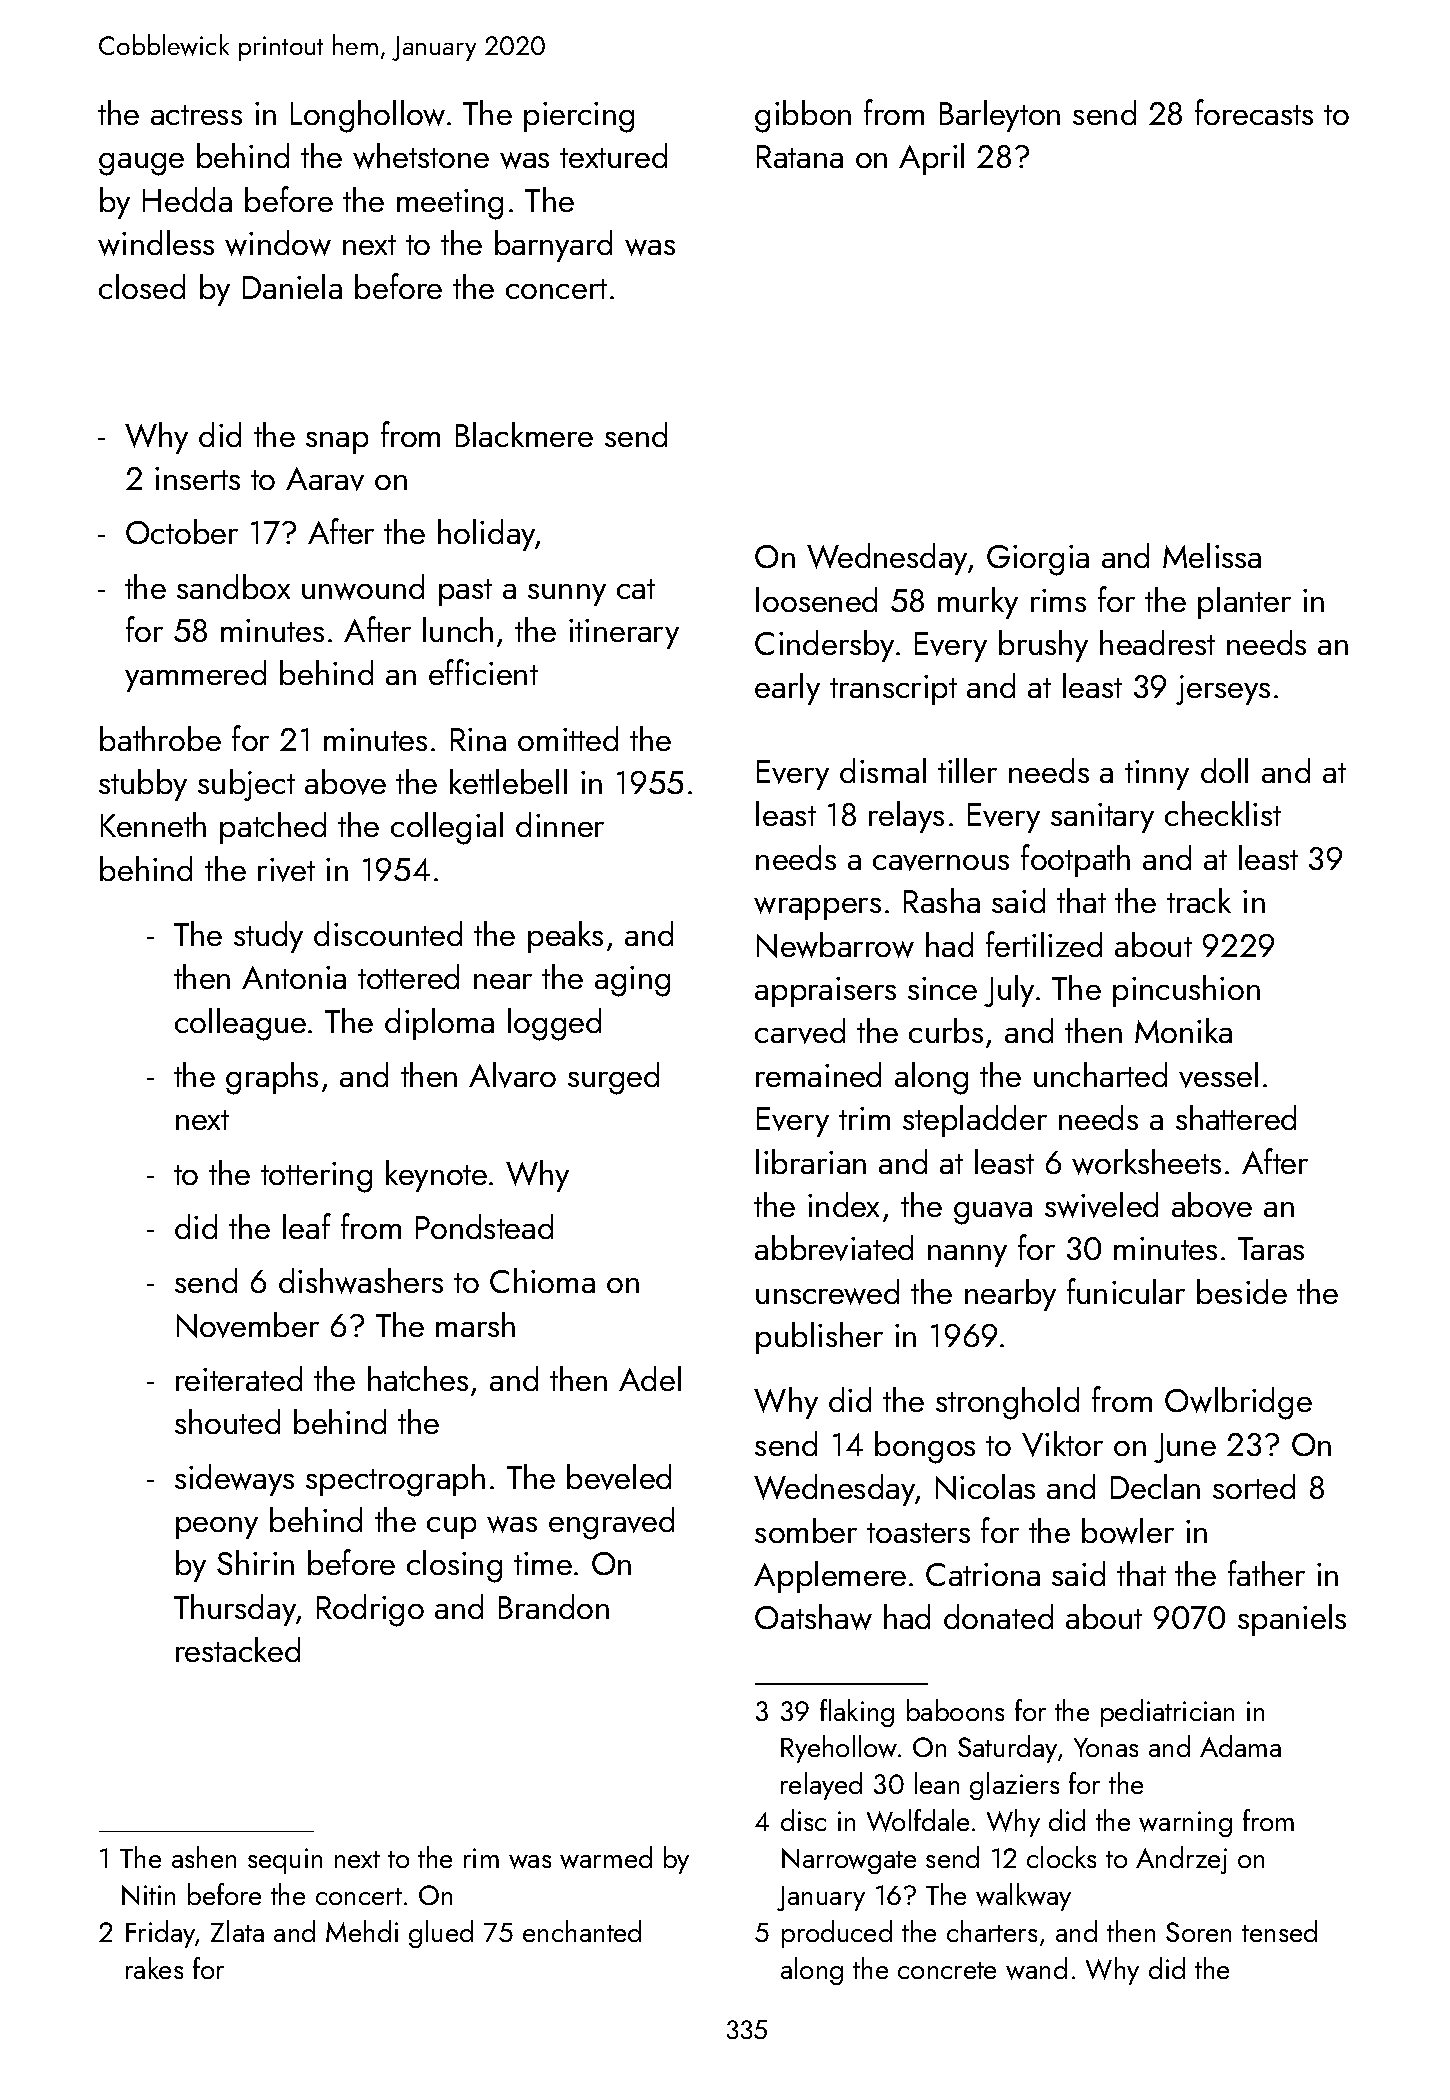 The height and width of the screenshot is (2100, 1450). I want to click on loosened, so click(816, 599).
